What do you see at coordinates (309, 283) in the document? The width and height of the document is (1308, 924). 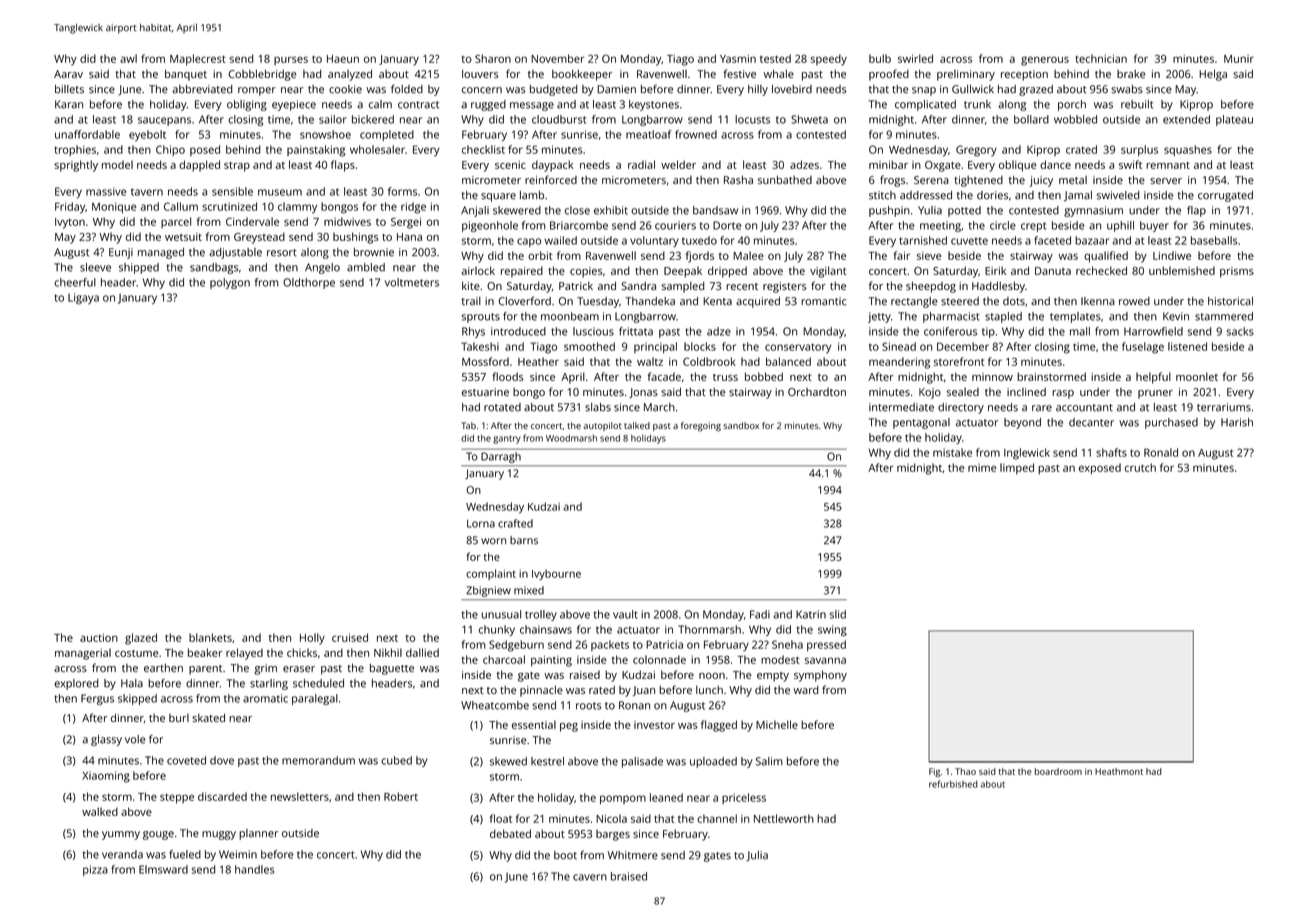 I see `Oldthorpe` at bounding box center [309, 283].
